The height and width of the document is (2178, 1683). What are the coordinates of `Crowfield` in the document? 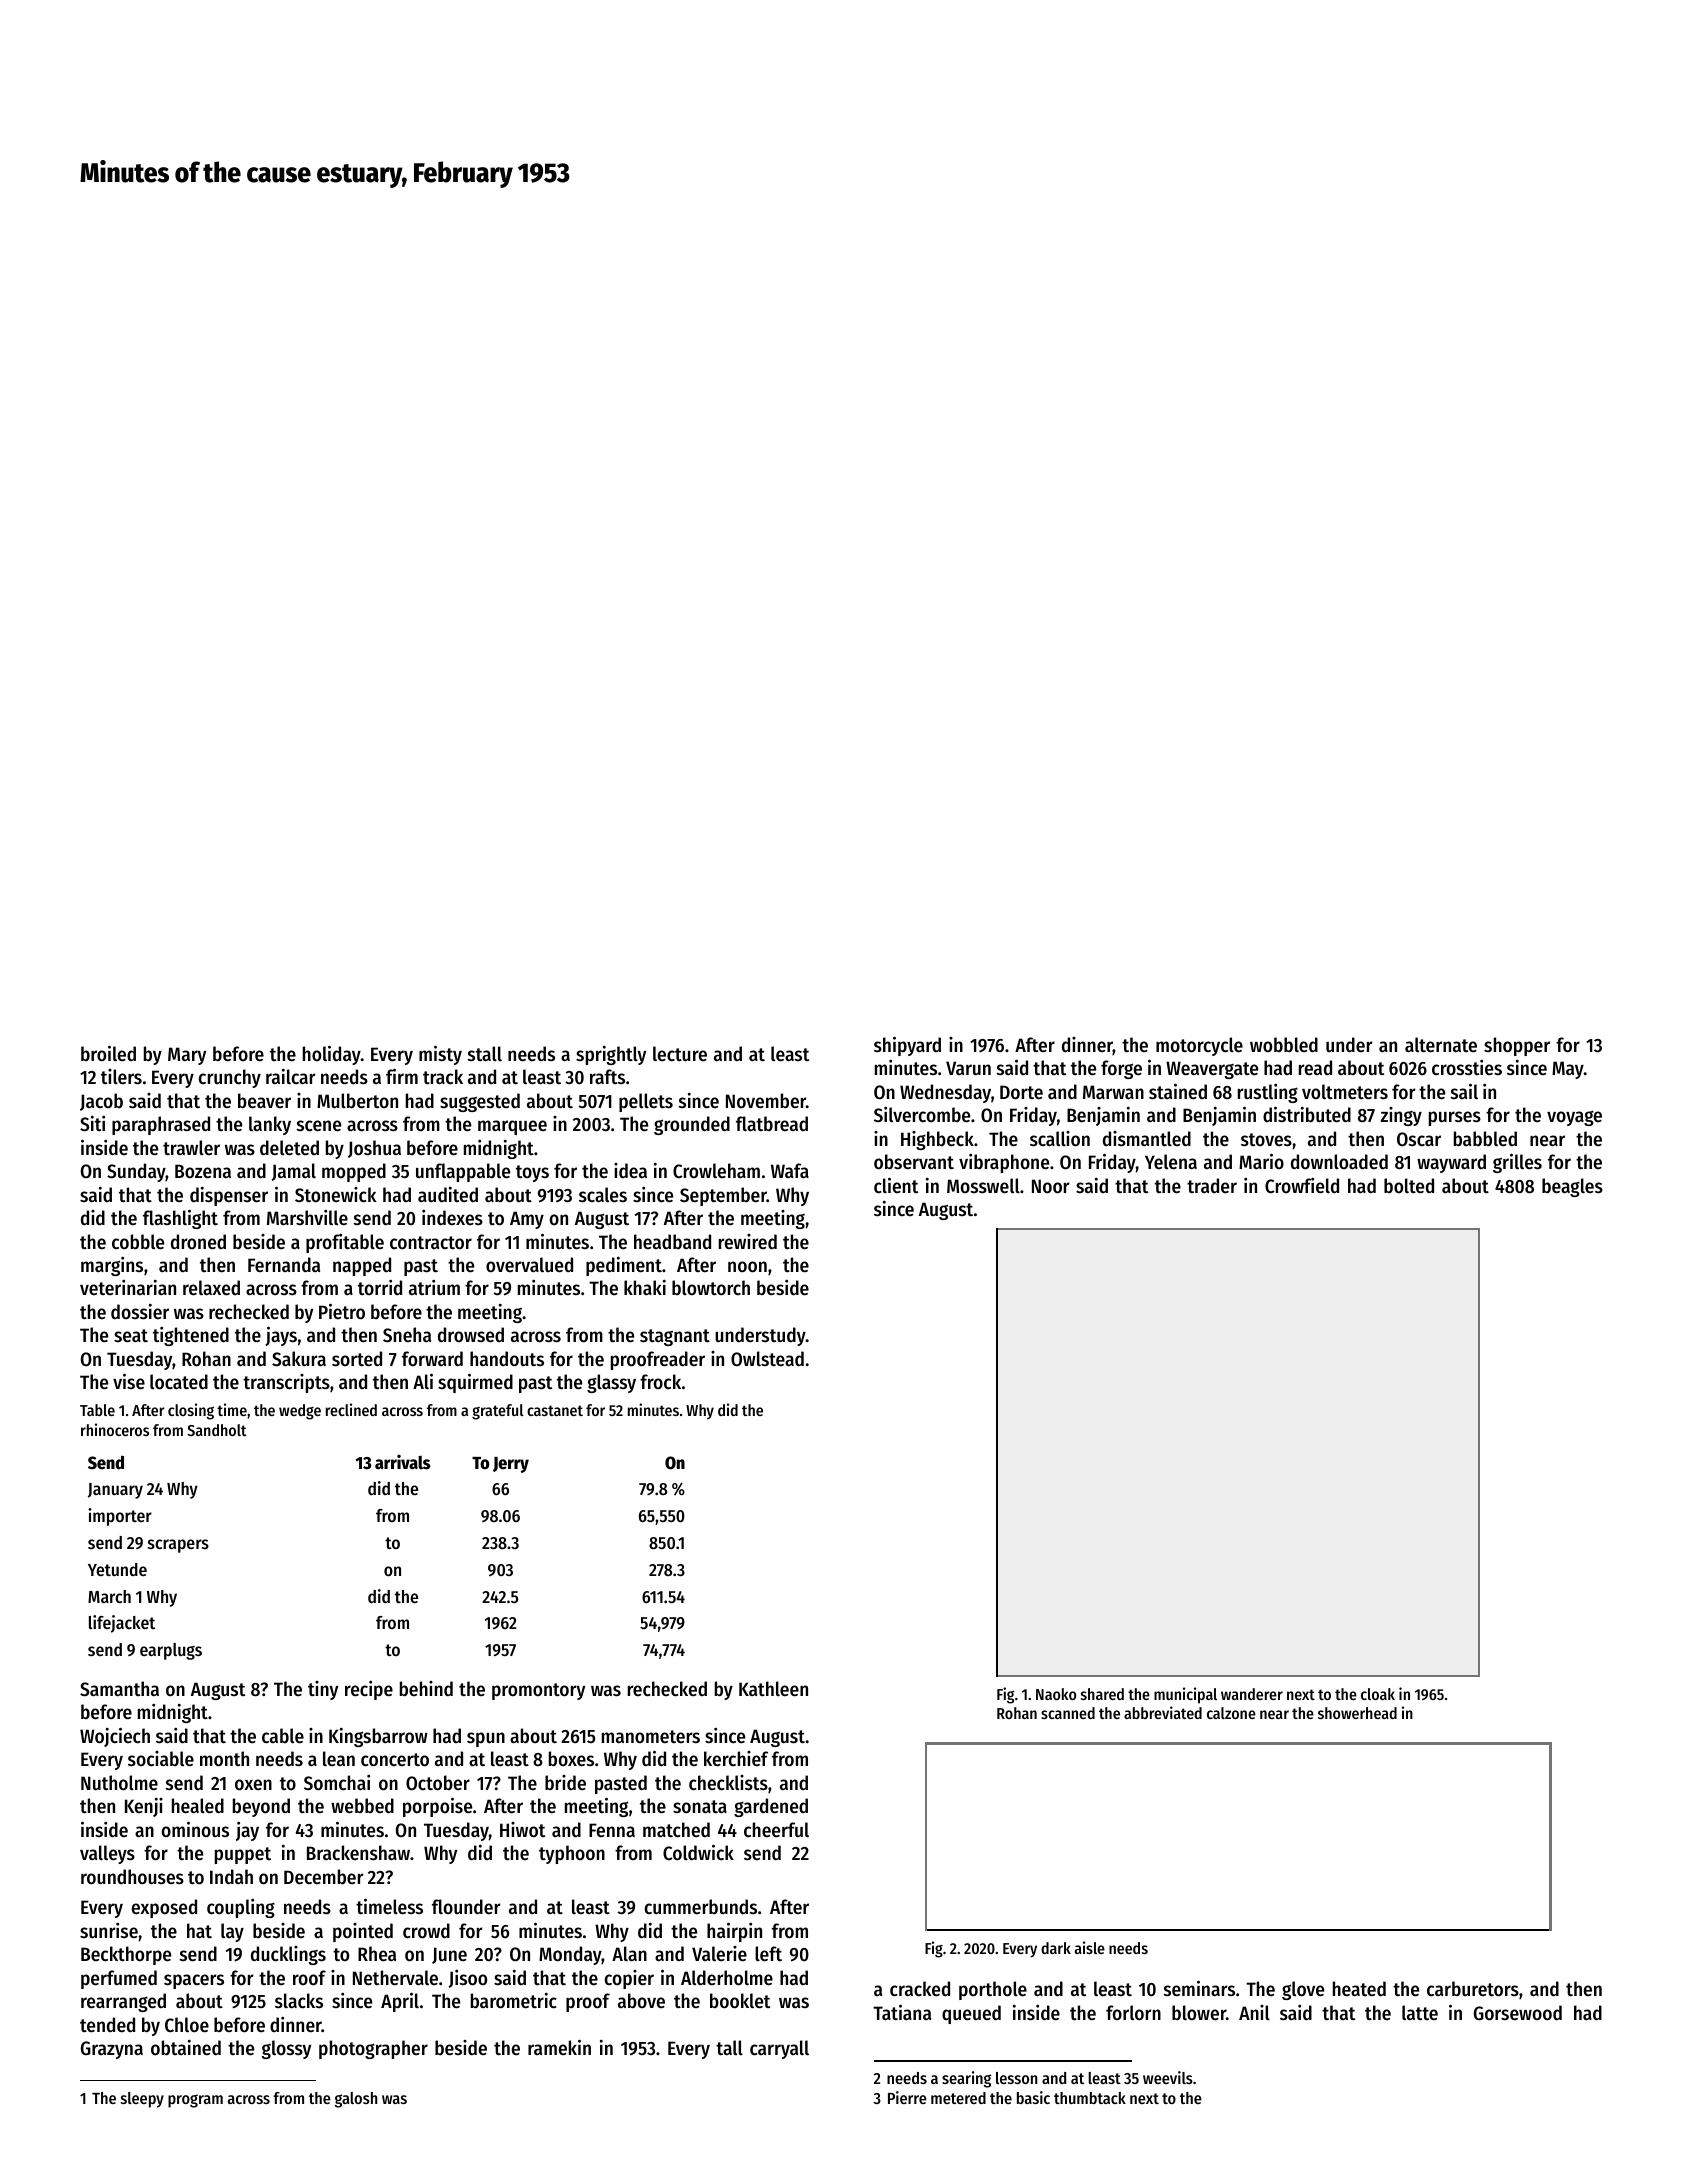 It's located at (1302, 1185).
